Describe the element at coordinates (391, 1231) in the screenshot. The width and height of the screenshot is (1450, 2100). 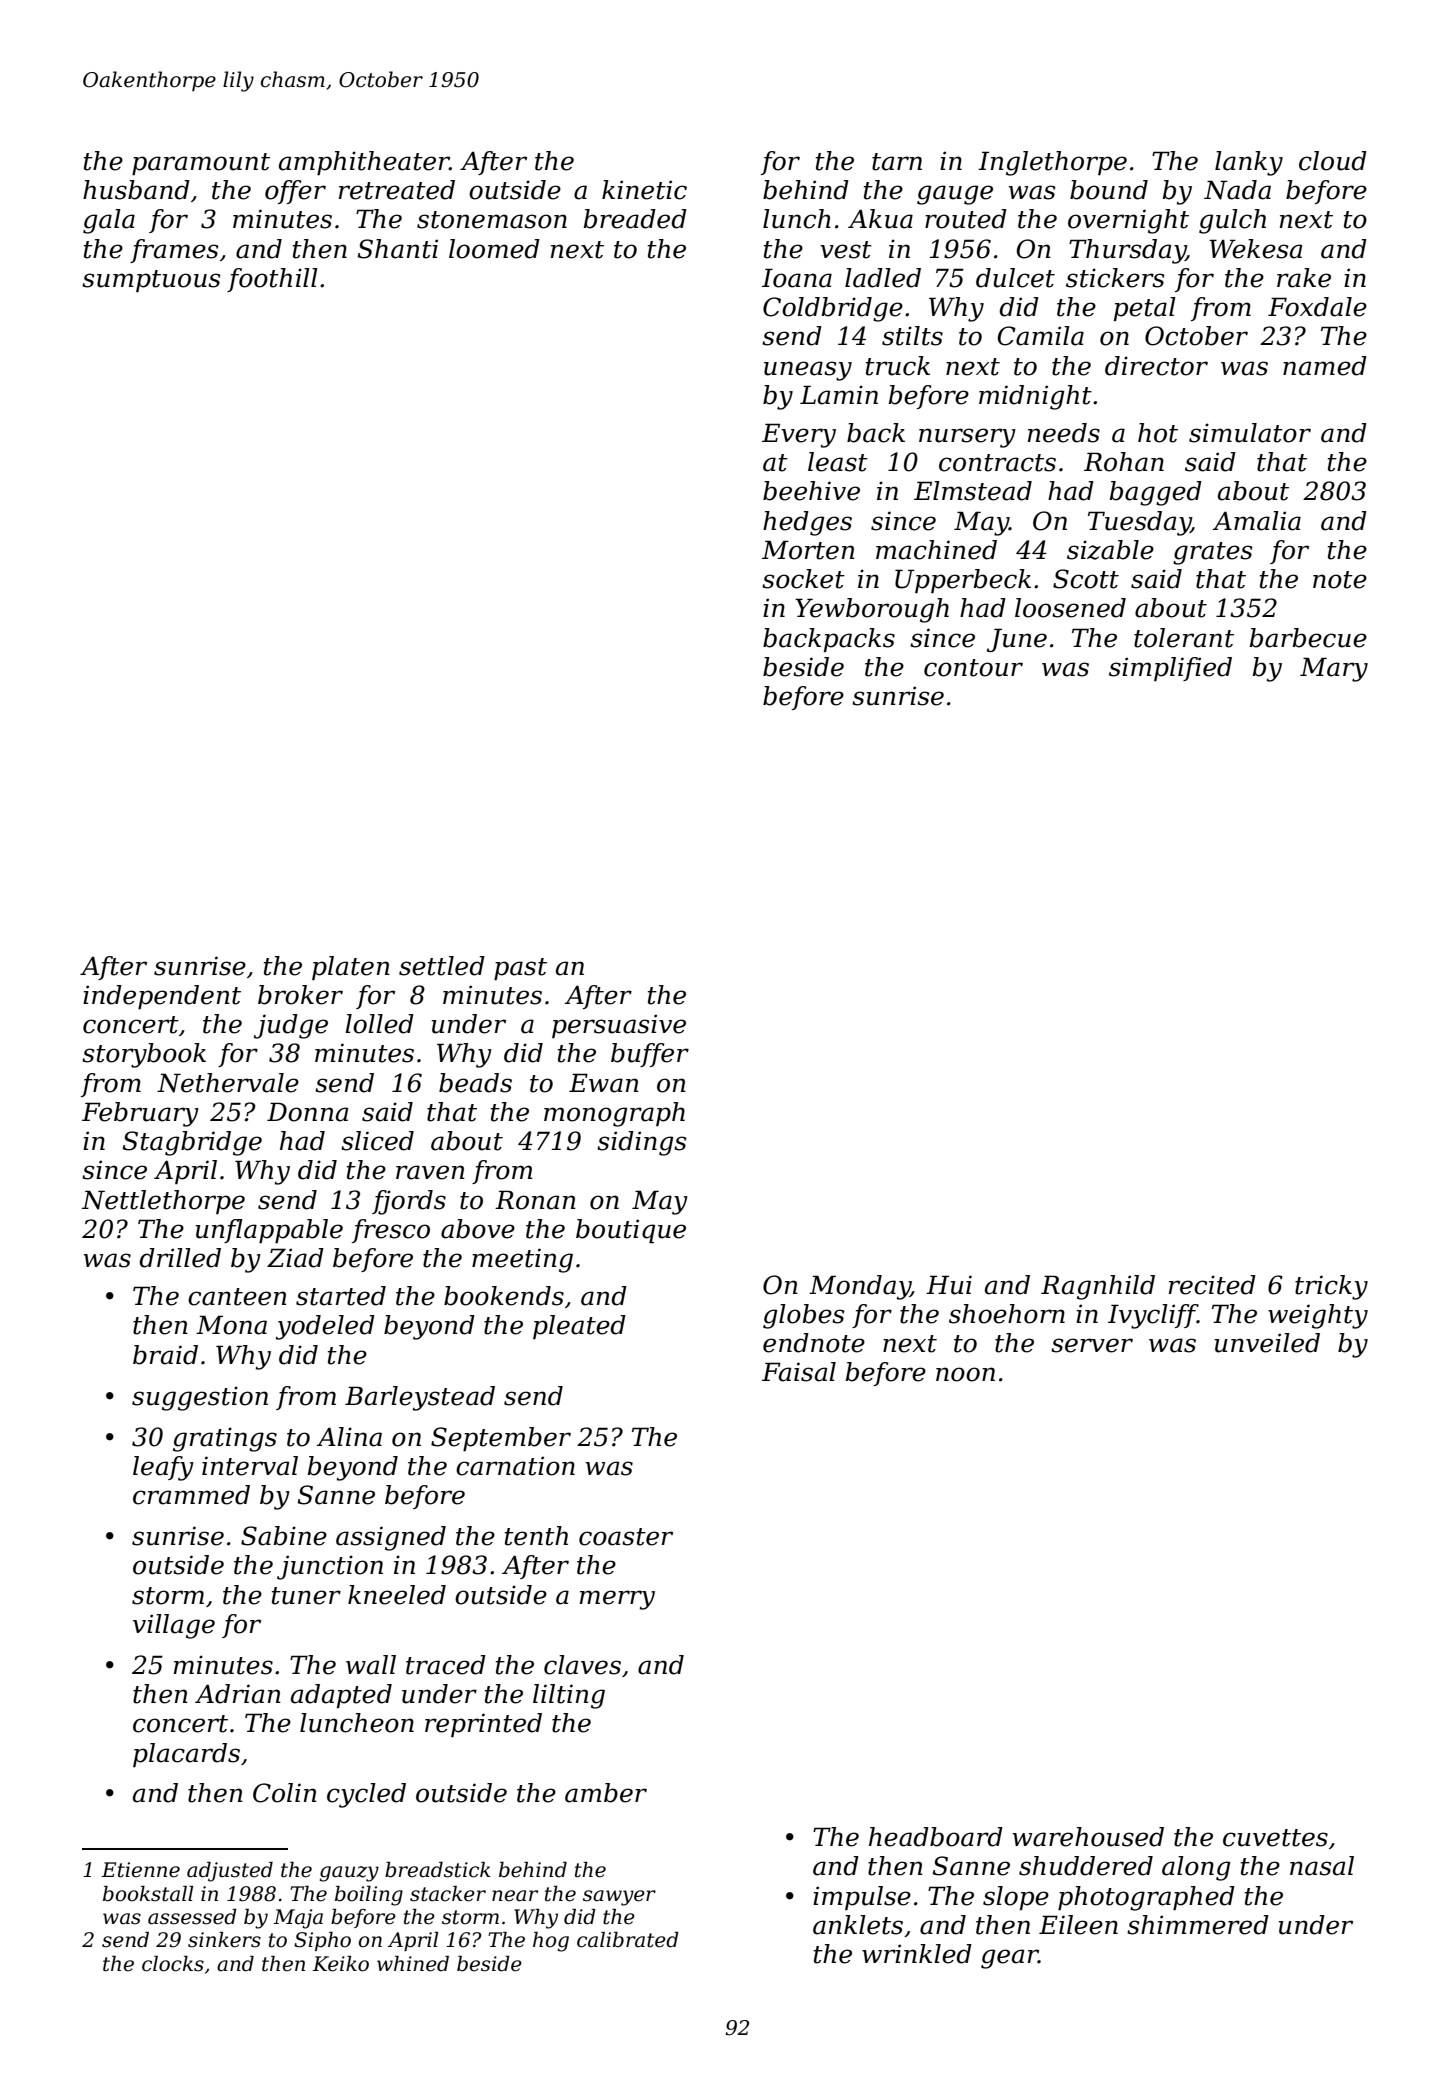
I see `fresco` at that location.
